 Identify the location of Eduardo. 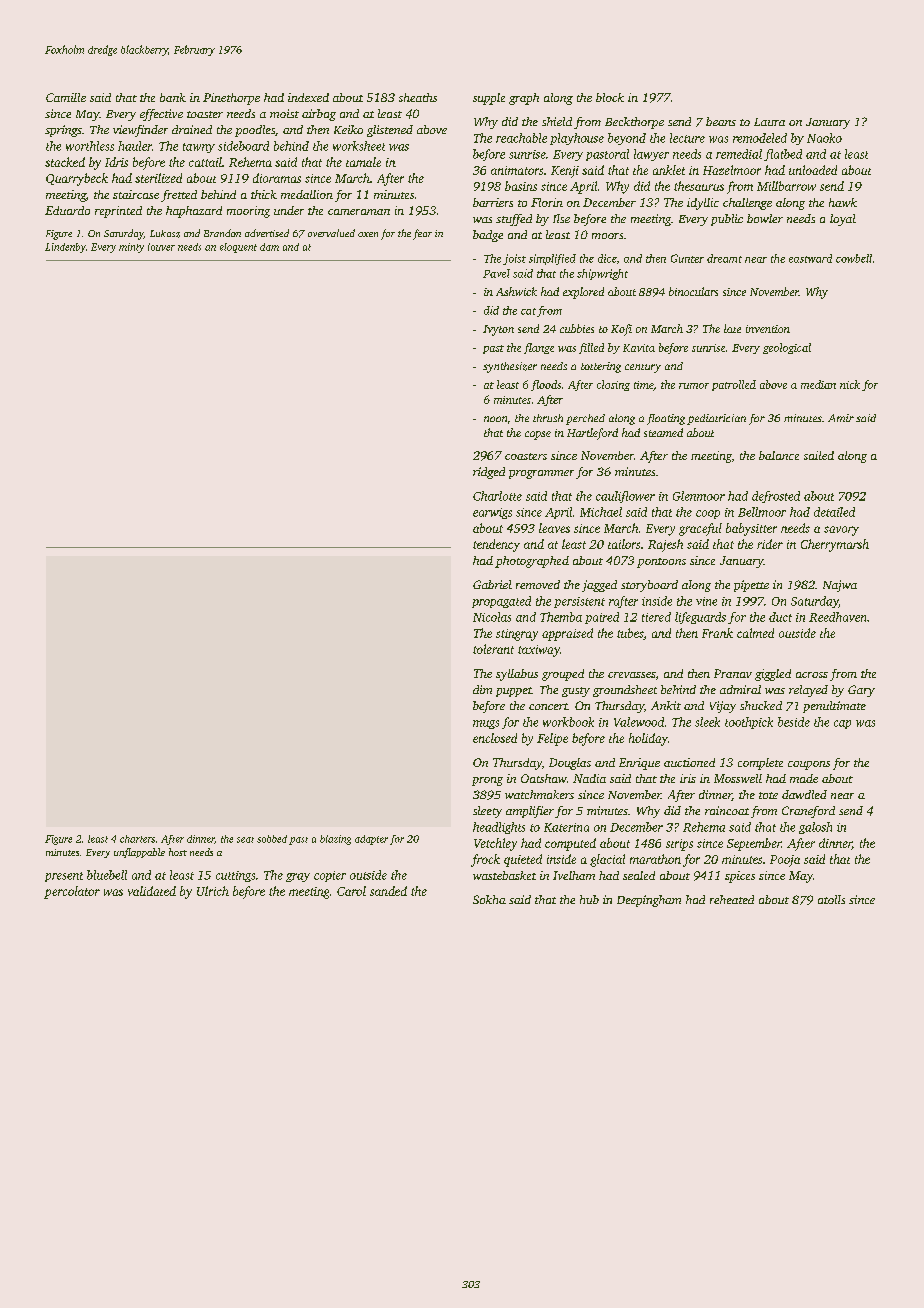
(67, 210).
